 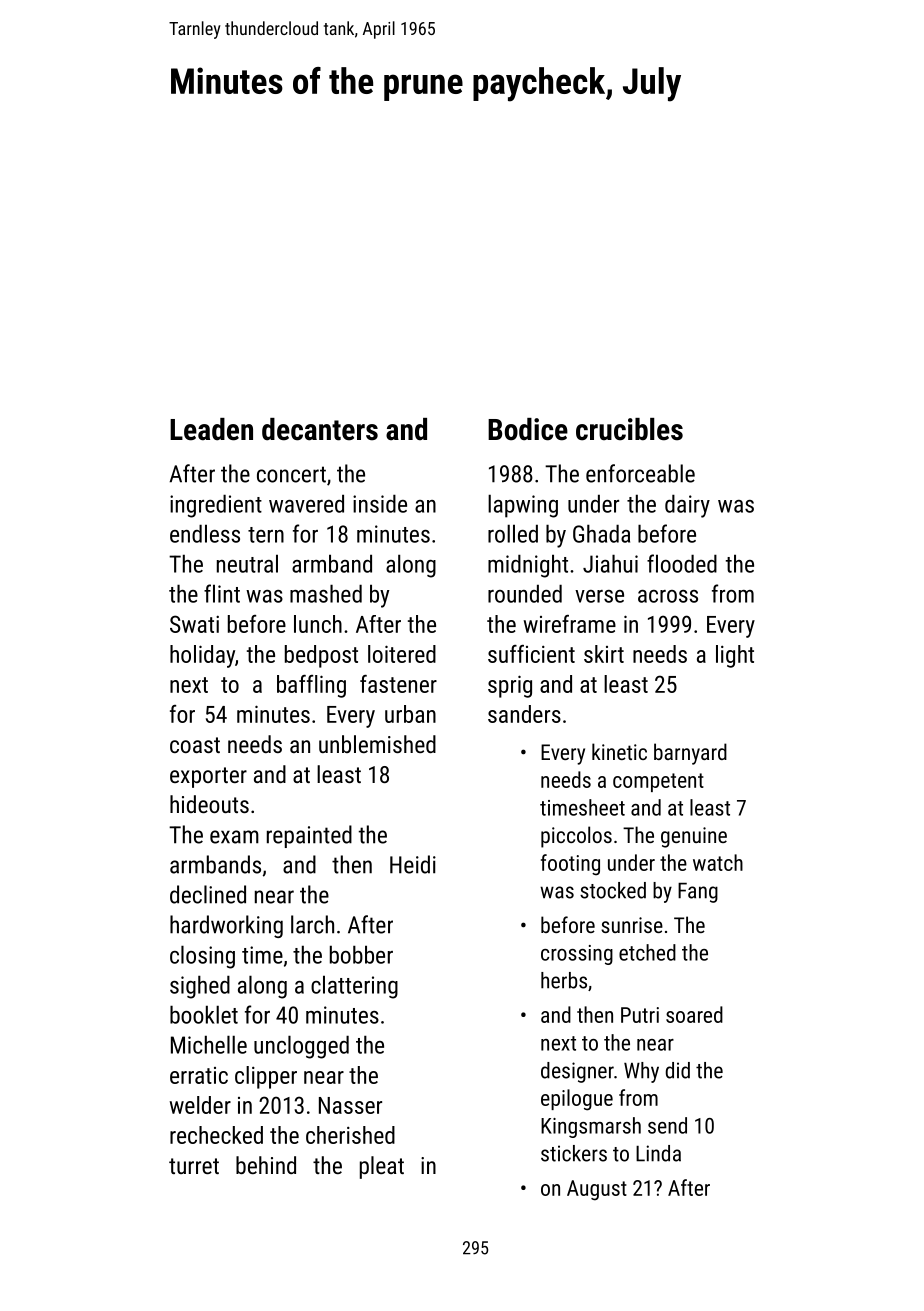 I want to click on decanters, so click(x=320, y=429).
